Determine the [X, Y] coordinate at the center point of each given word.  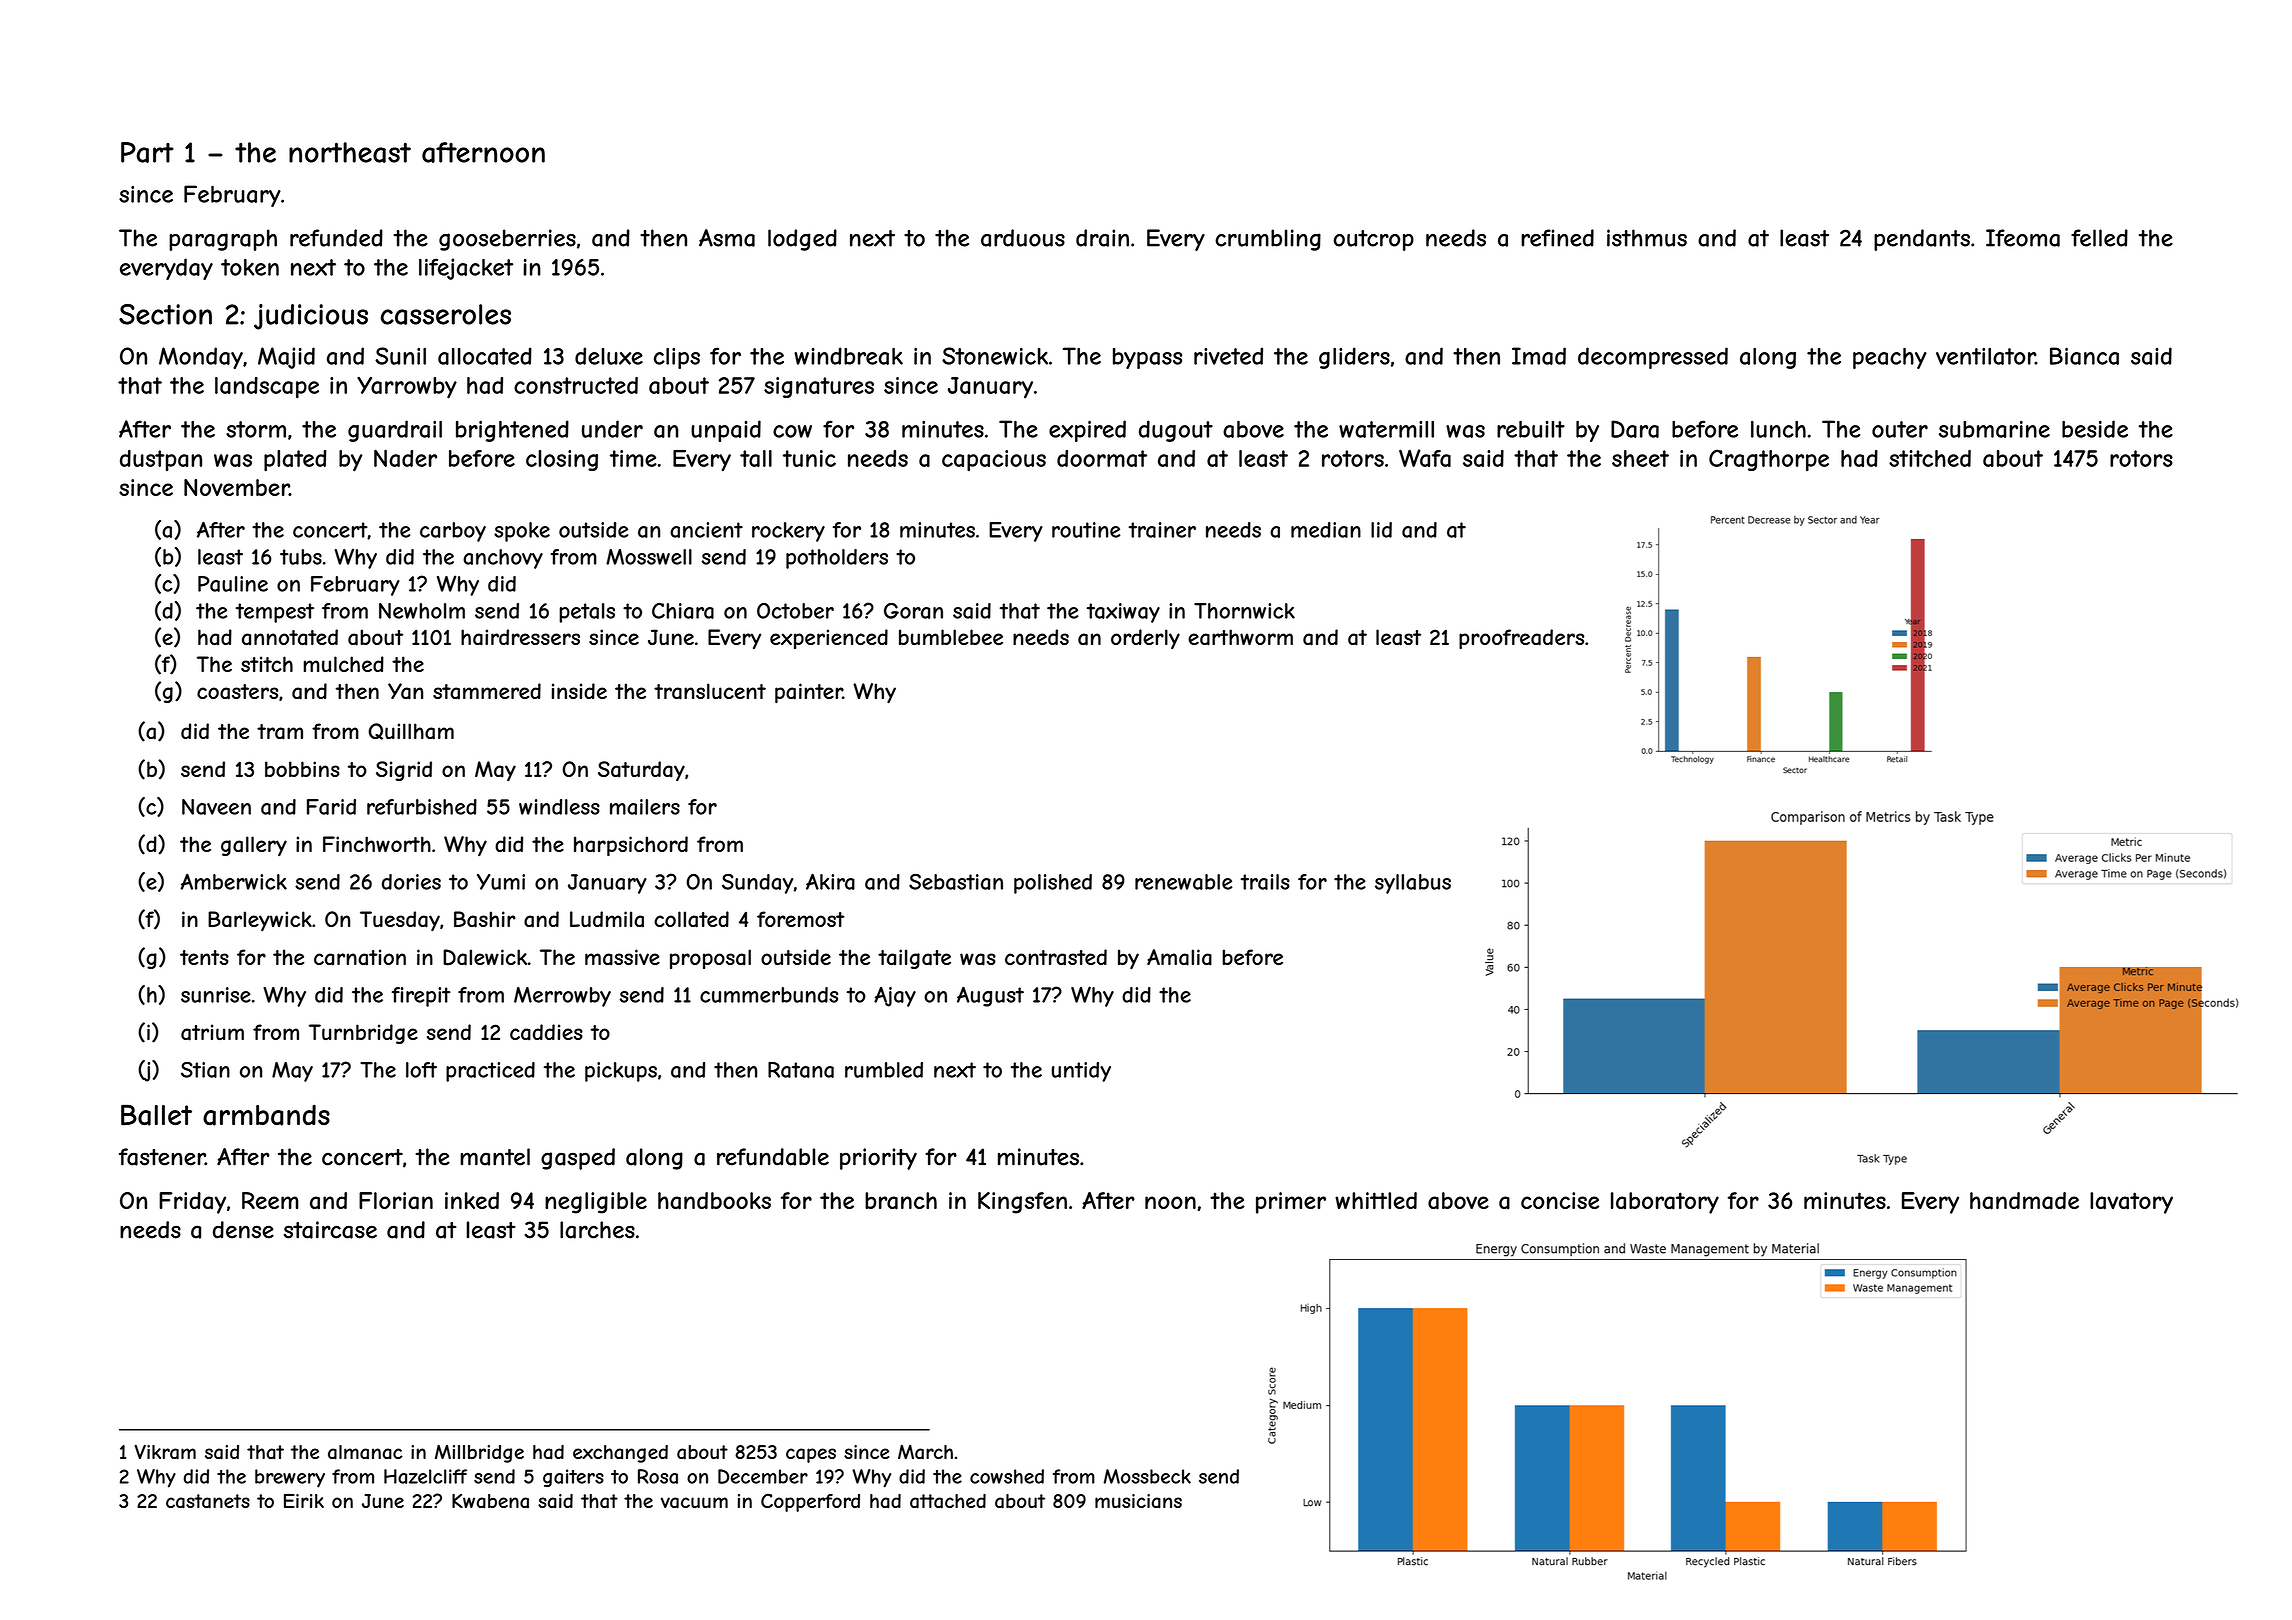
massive [622, 957]
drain [1102, 238]
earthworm [1240, 637]
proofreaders [1521, 639]
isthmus [1647, 238]
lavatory [2131, 1203]
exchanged [620, 1454]
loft [421, 1070]
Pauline [233, 584]
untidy [1081, 1072]
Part [147, 152]
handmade [2024, 1201]
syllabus [1413, 884]
